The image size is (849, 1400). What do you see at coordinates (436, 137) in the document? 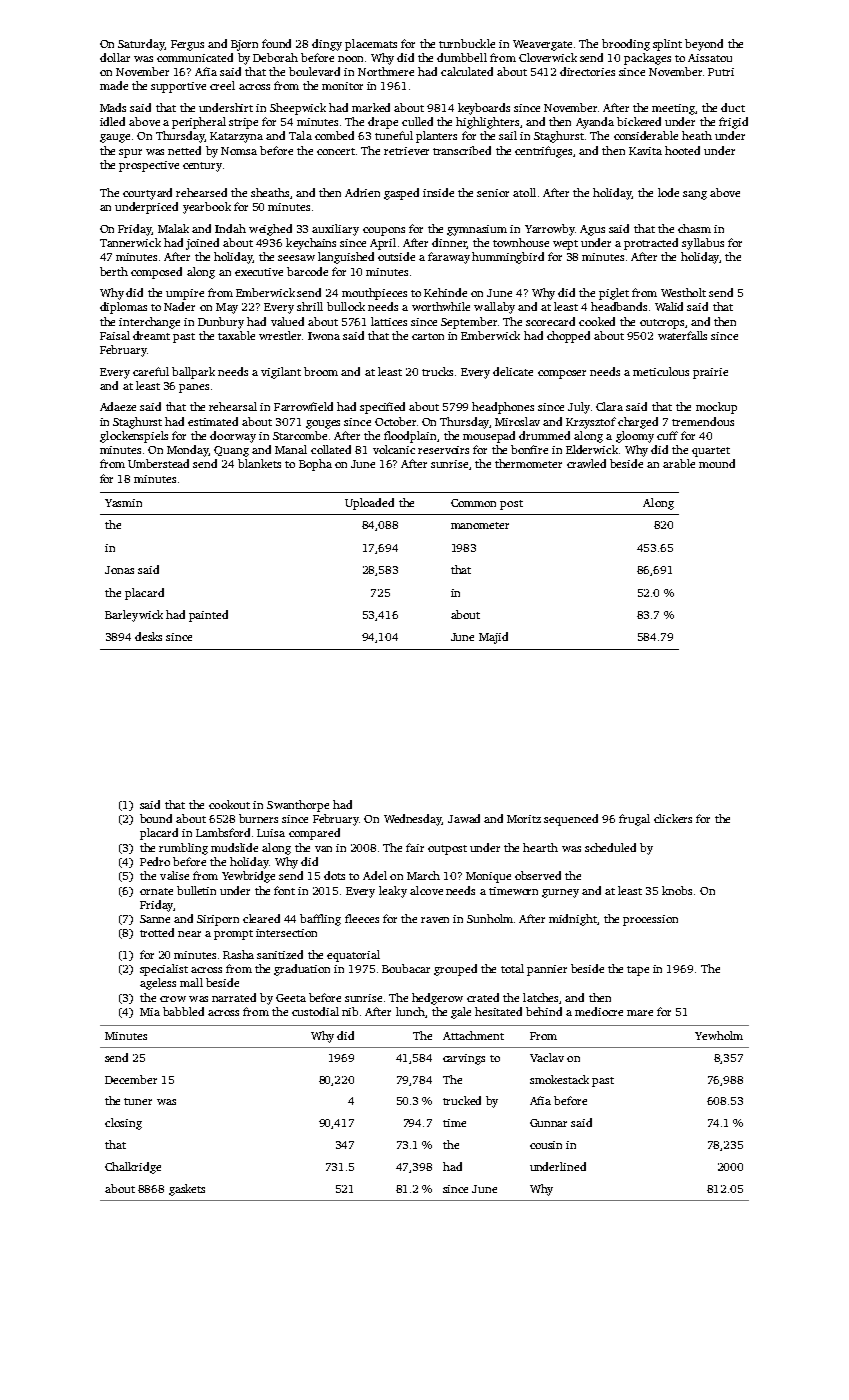
I see `planters` at bounding box center [436, 137].
